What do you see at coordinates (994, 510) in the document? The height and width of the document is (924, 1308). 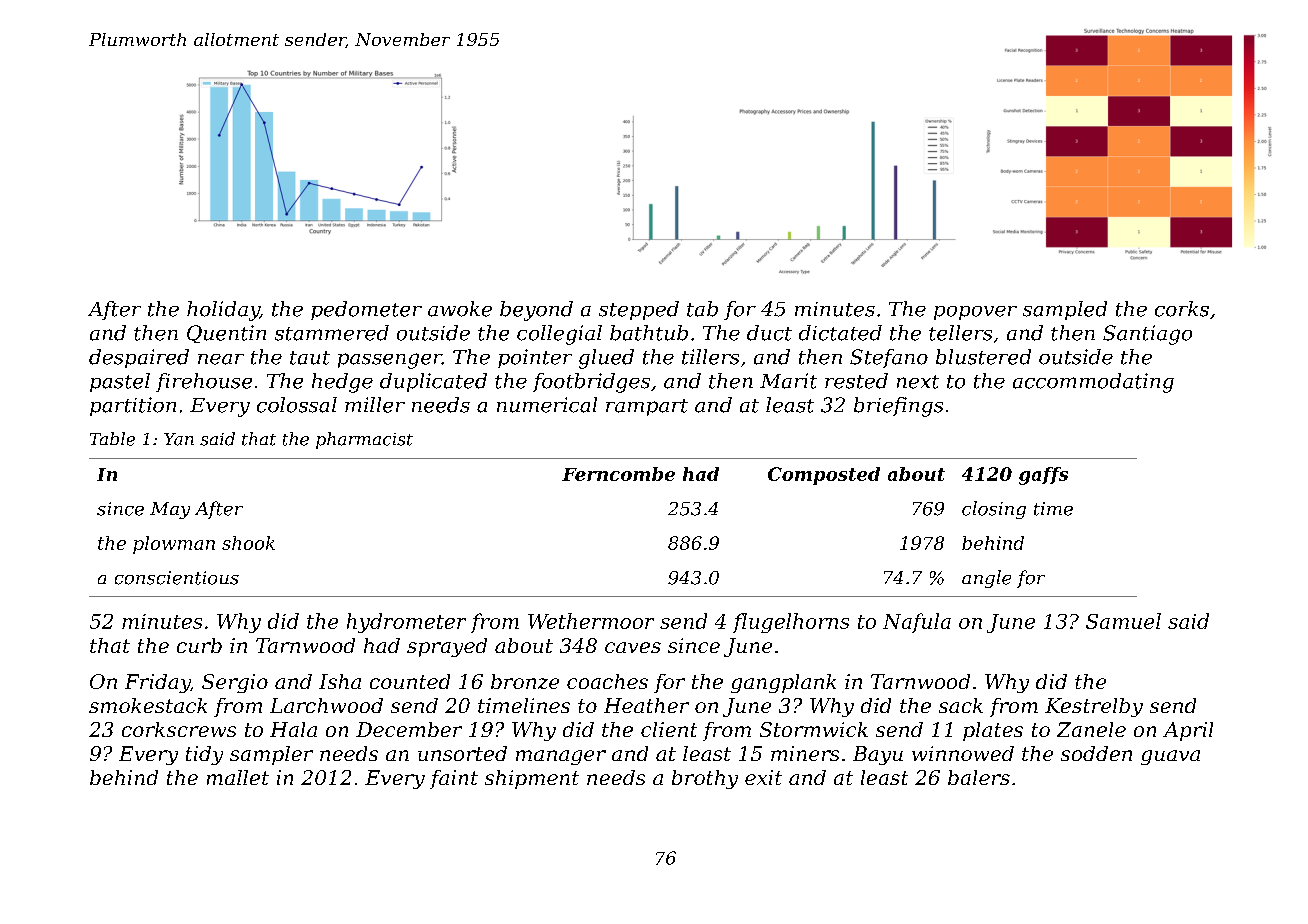 I see `closing` at bounding box center [994, 510].
